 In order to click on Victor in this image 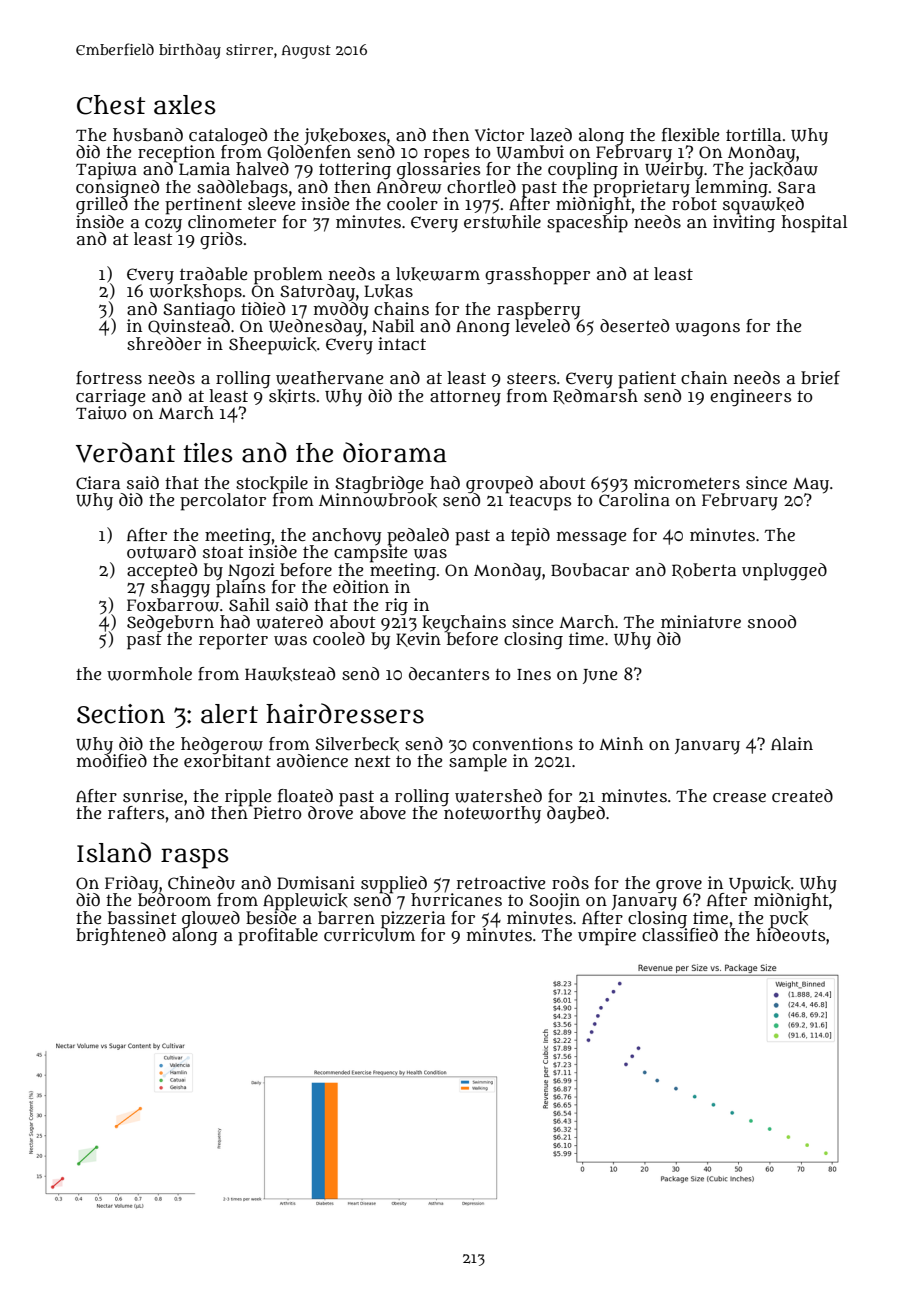, I will do `click(499, 134)`.
